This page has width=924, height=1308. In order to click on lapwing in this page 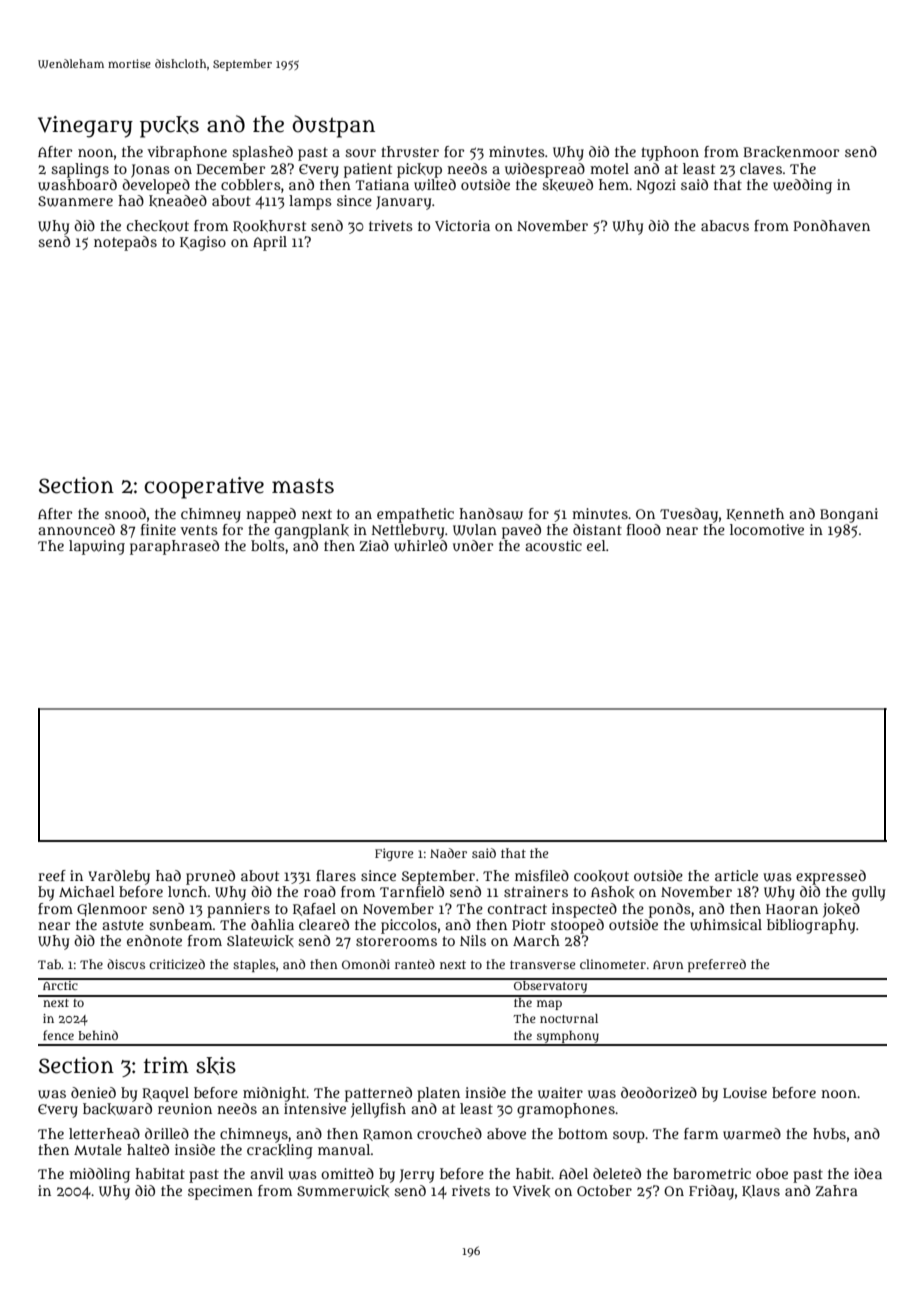, I will do `click(97, 547)`.
